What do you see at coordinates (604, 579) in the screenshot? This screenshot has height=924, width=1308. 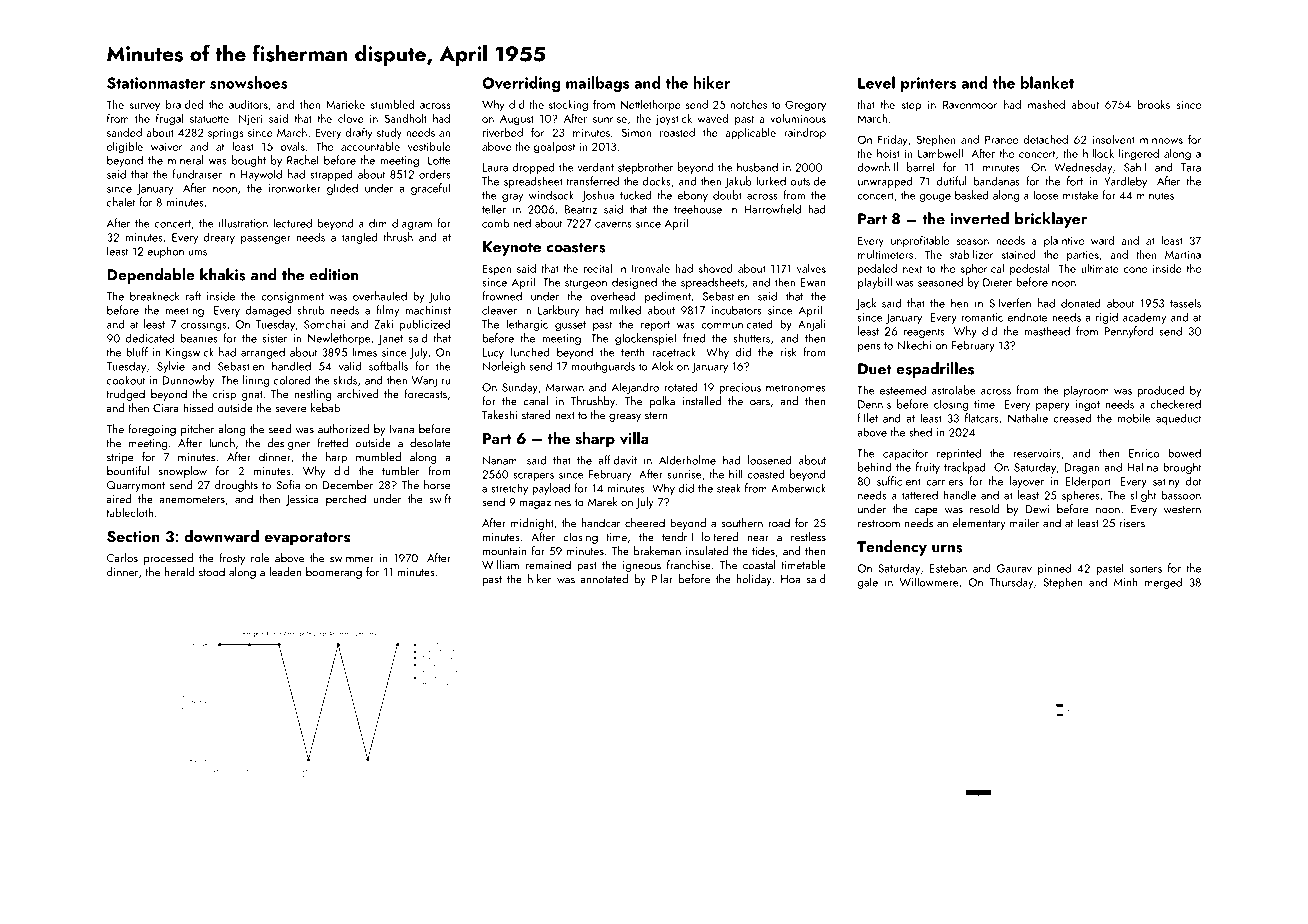 I see `annotated` at bounding box center [604, 579].
